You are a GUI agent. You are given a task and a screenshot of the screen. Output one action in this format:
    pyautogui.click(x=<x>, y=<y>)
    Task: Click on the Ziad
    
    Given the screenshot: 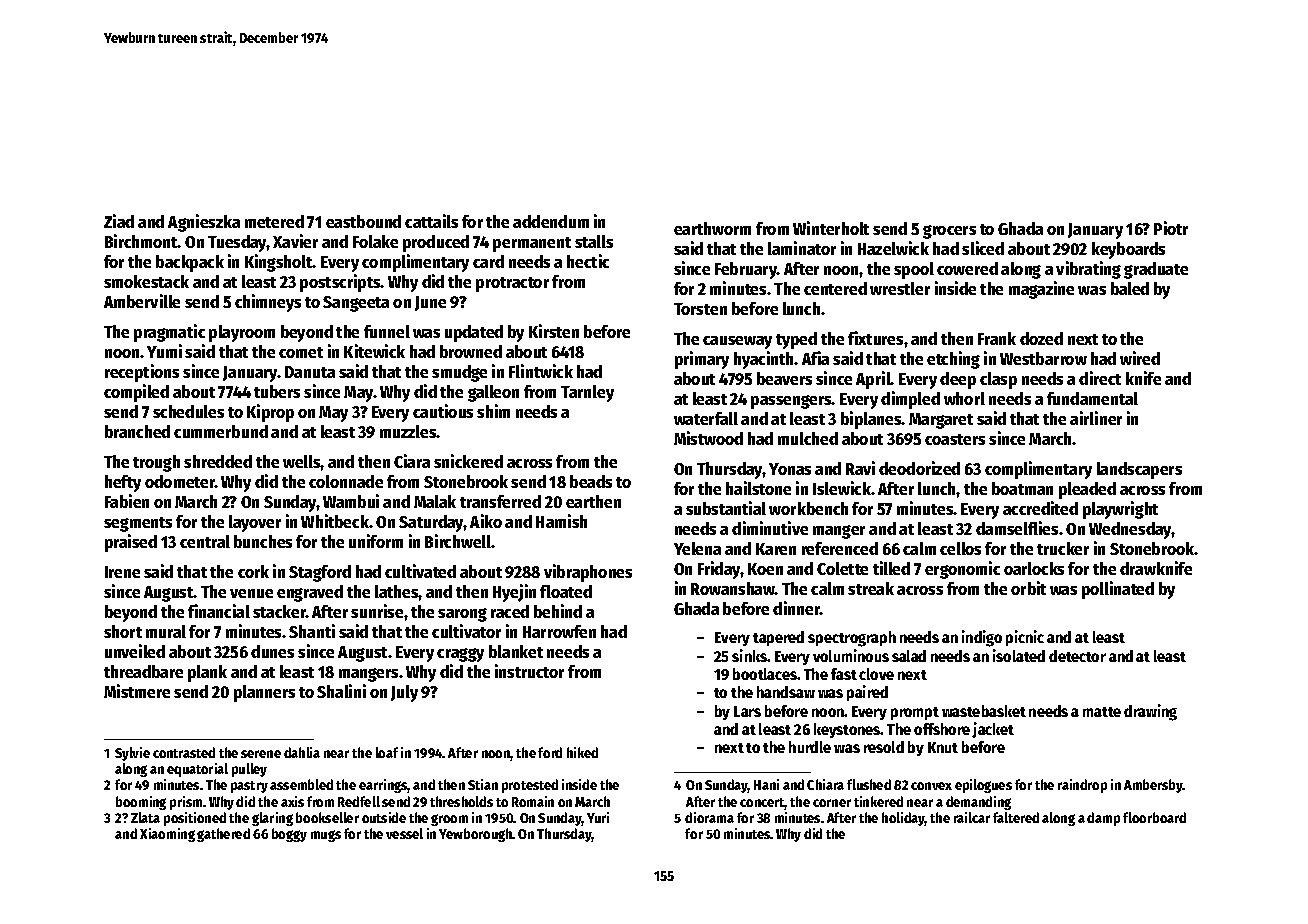 What is the action you would take?
    pyautogui.click(x=119, y=221)
